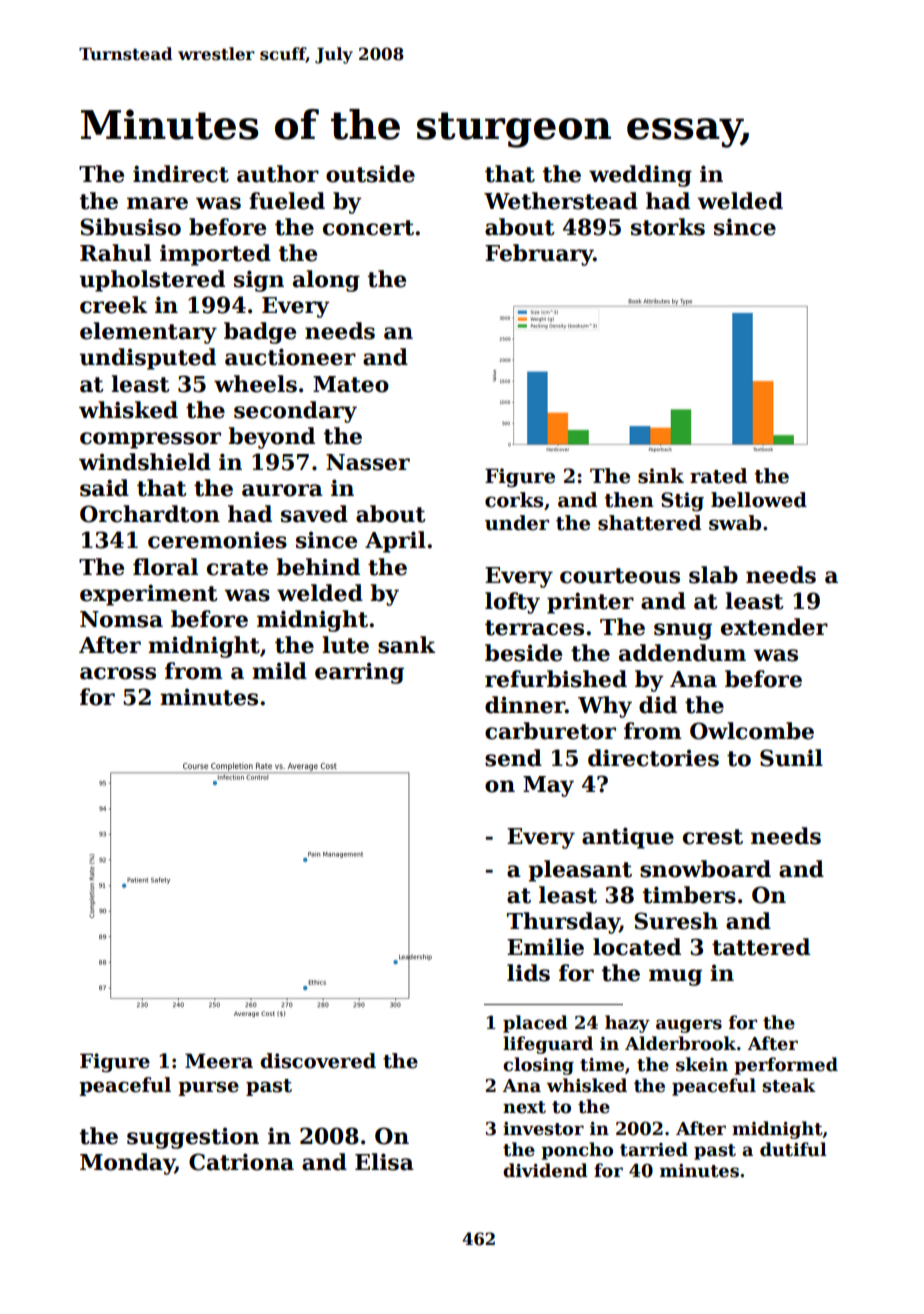 The width and height of the screenshot is (924, 1314). Describe the element at coordinates (517, 523) in the screenshot. I see `under` at that location.
